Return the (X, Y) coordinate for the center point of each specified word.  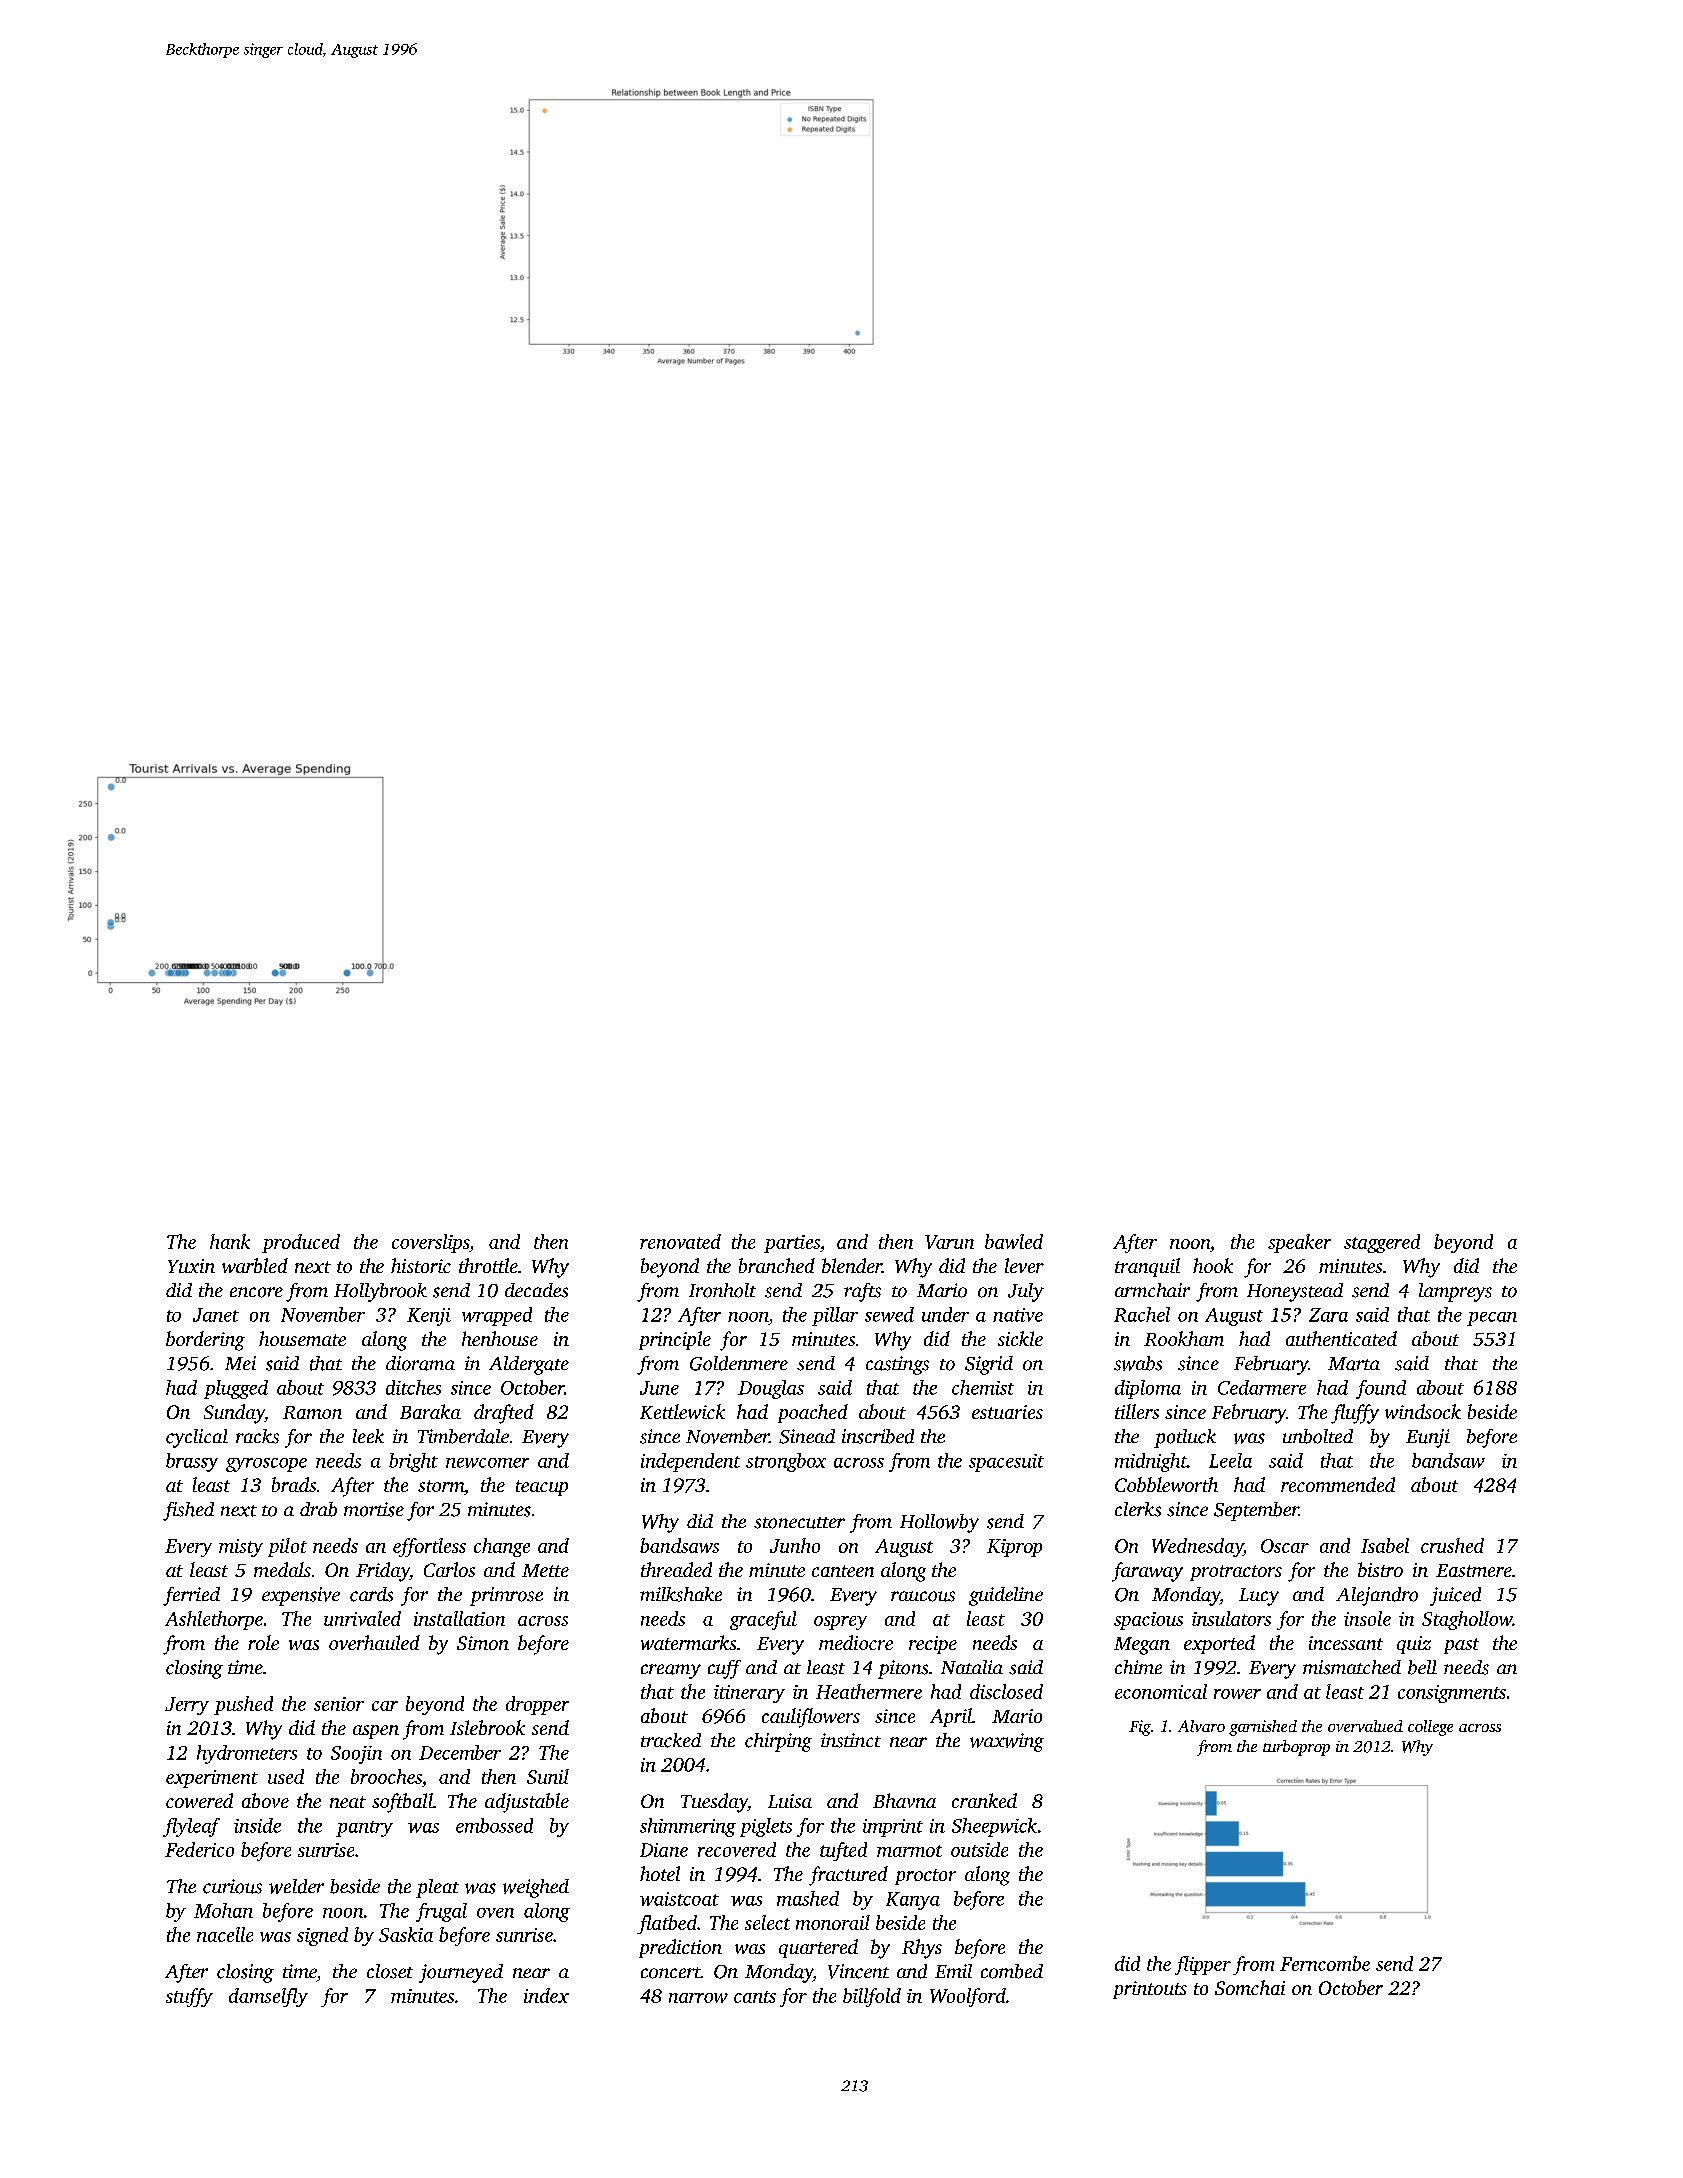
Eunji (1428, 1438)
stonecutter (799, 1523)
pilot (287, 1547)
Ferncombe (1325, 1963)
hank (230, 1241)
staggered (1382, 1243)
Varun (949, 1242)
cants (755, 1997)
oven (495, 1913)
